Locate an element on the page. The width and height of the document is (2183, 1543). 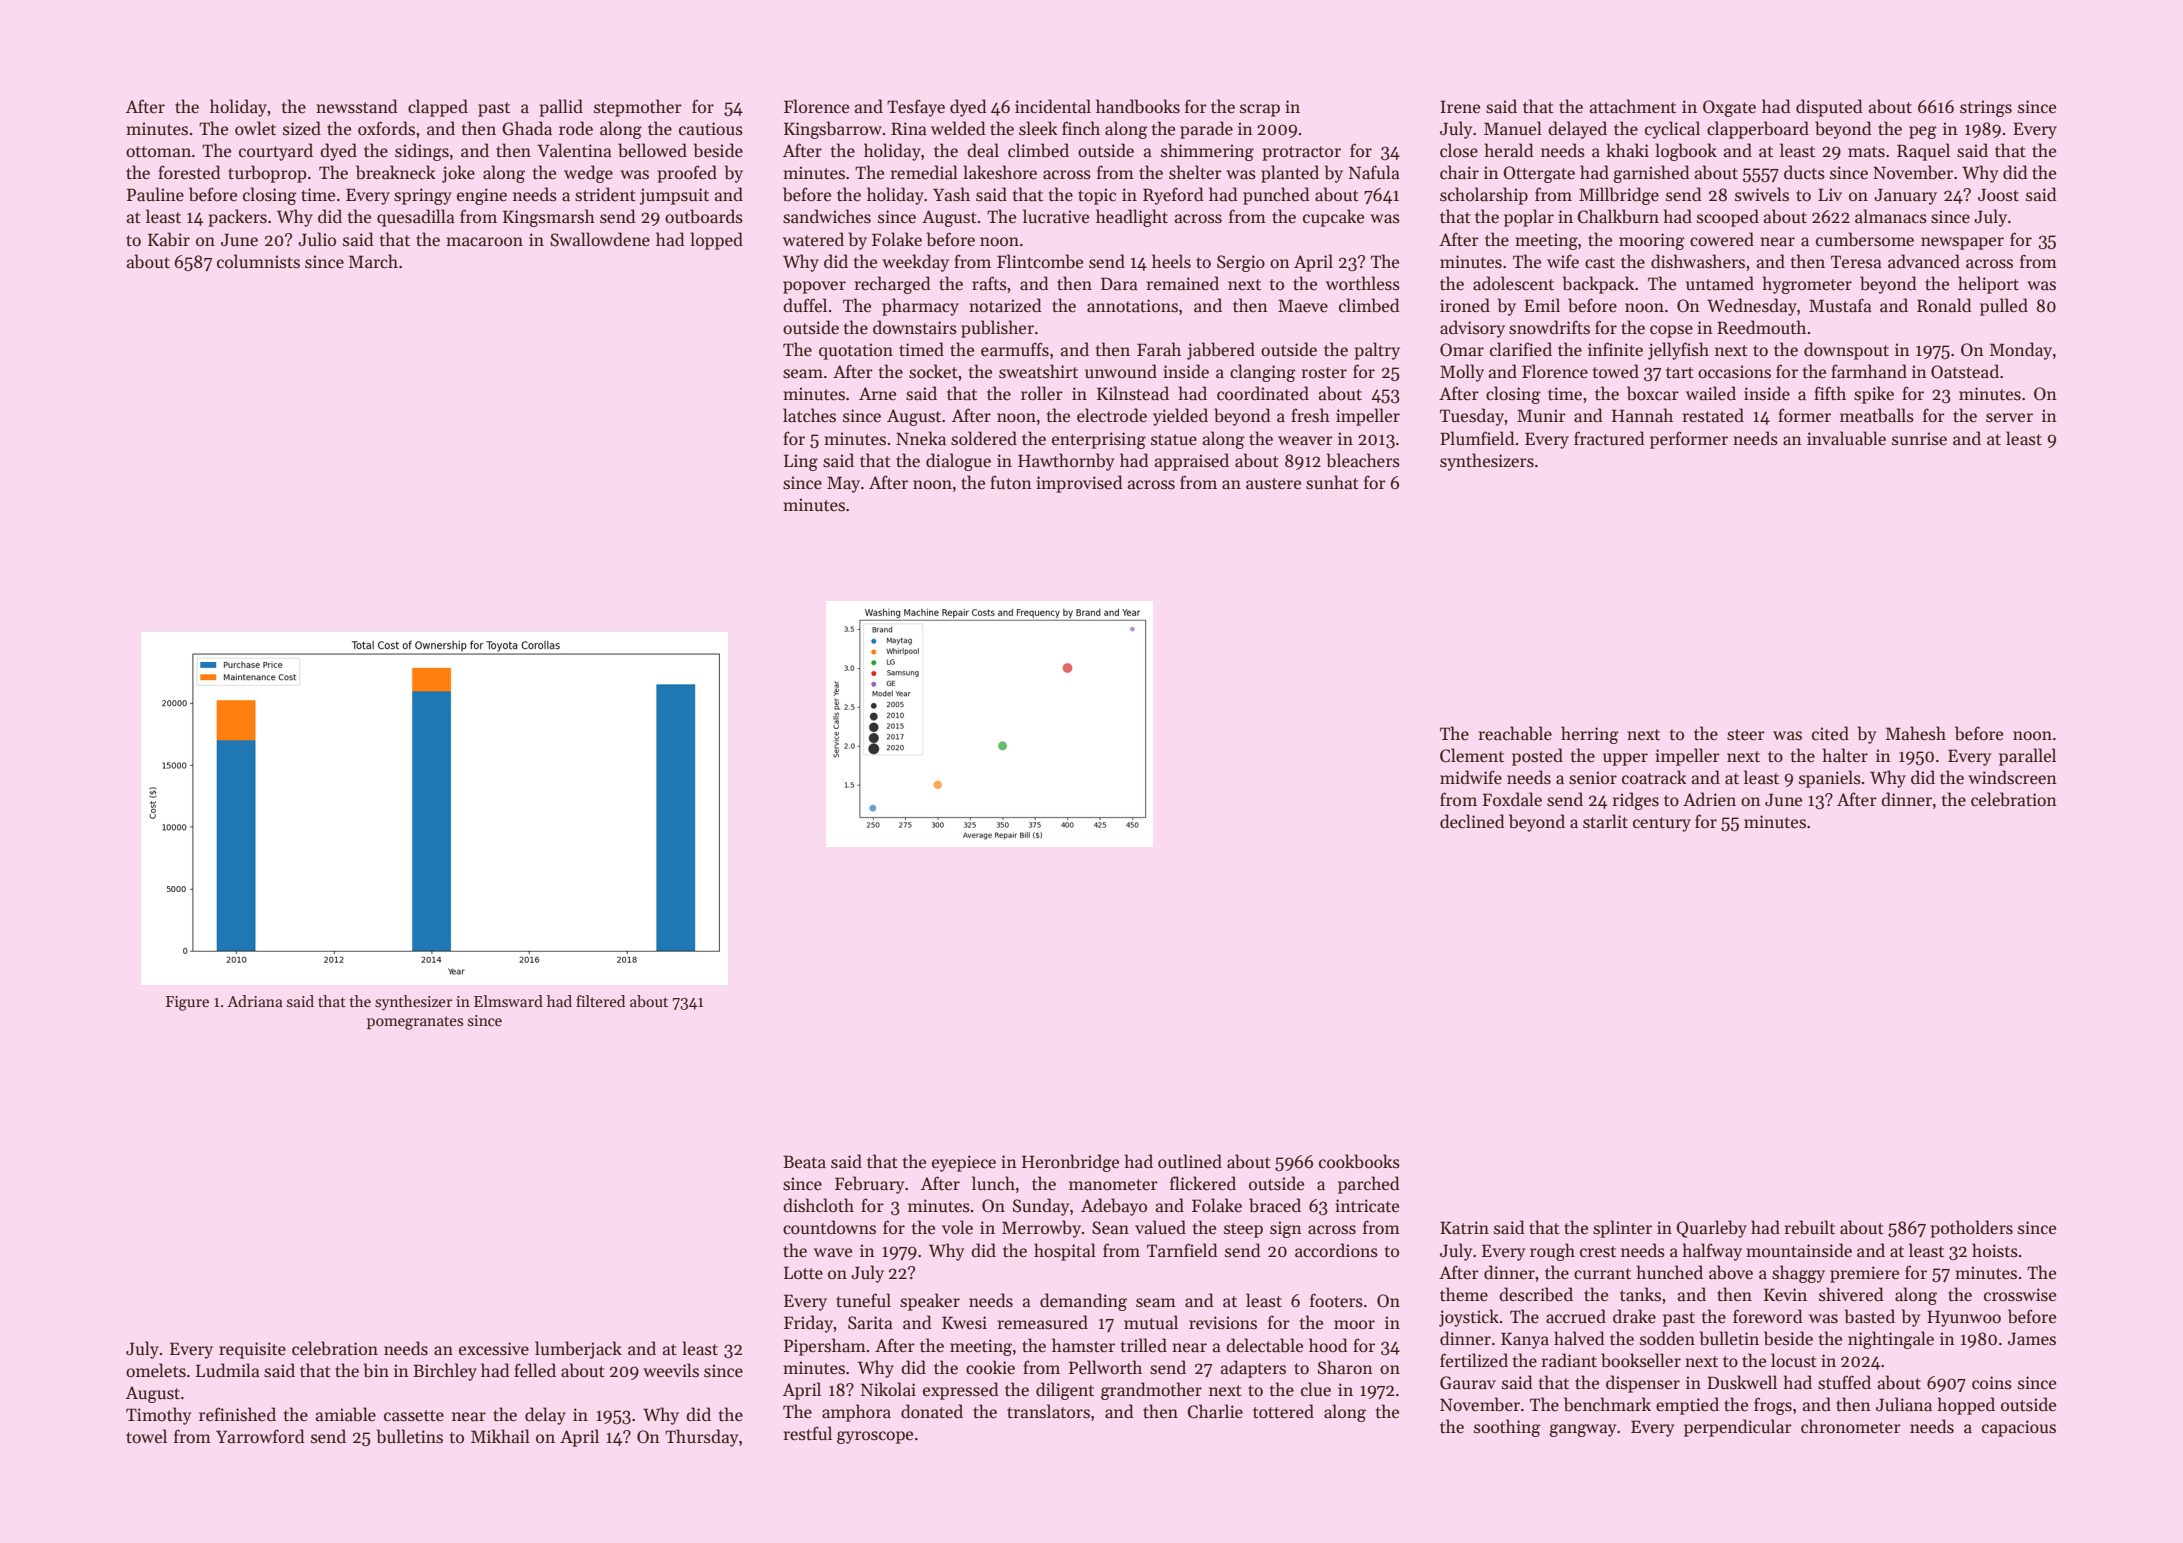
Heronbridge is located at coordinates (1070, 1163).
